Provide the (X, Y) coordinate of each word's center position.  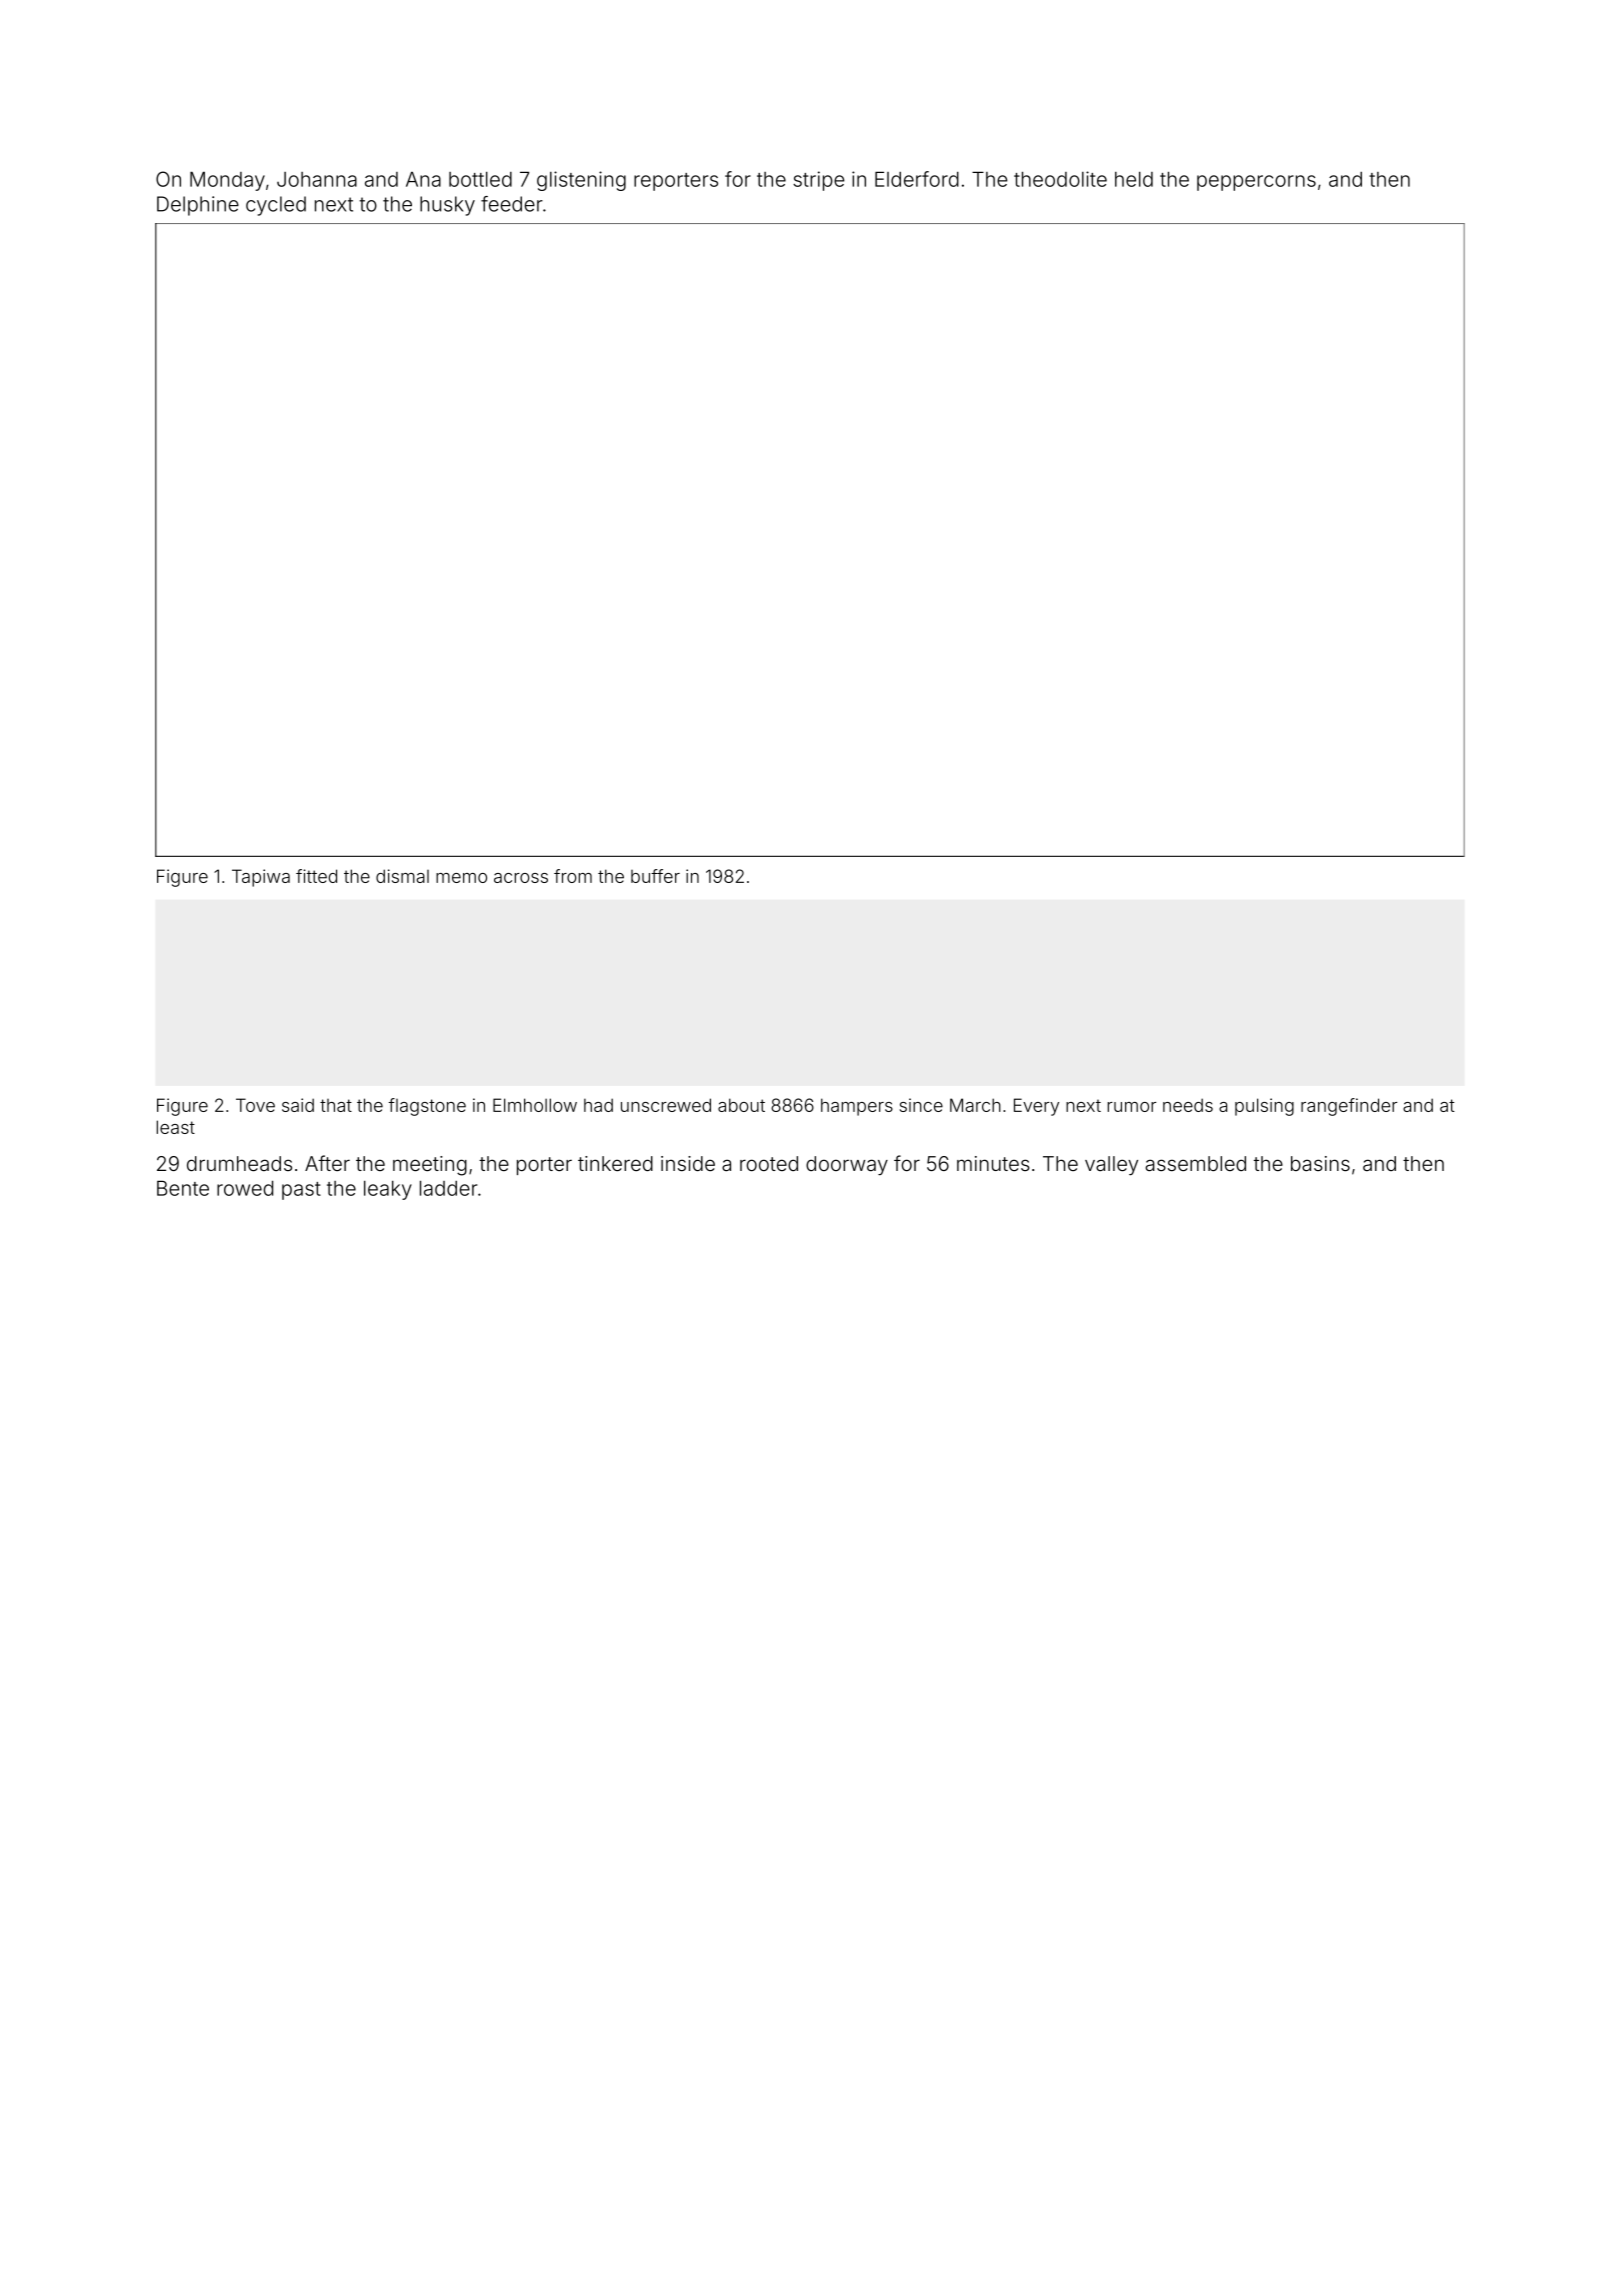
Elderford (917, 179)
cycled (276, 206)
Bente (183, 1188)
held (1134, 179)
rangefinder (1349, 1107)
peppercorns (1256, 183)
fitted (316, 876)
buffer (655, 876)
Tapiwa (261, 878)
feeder (512, 204)
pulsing (1264, 1107)
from (573, 876)
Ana (423, 179)
